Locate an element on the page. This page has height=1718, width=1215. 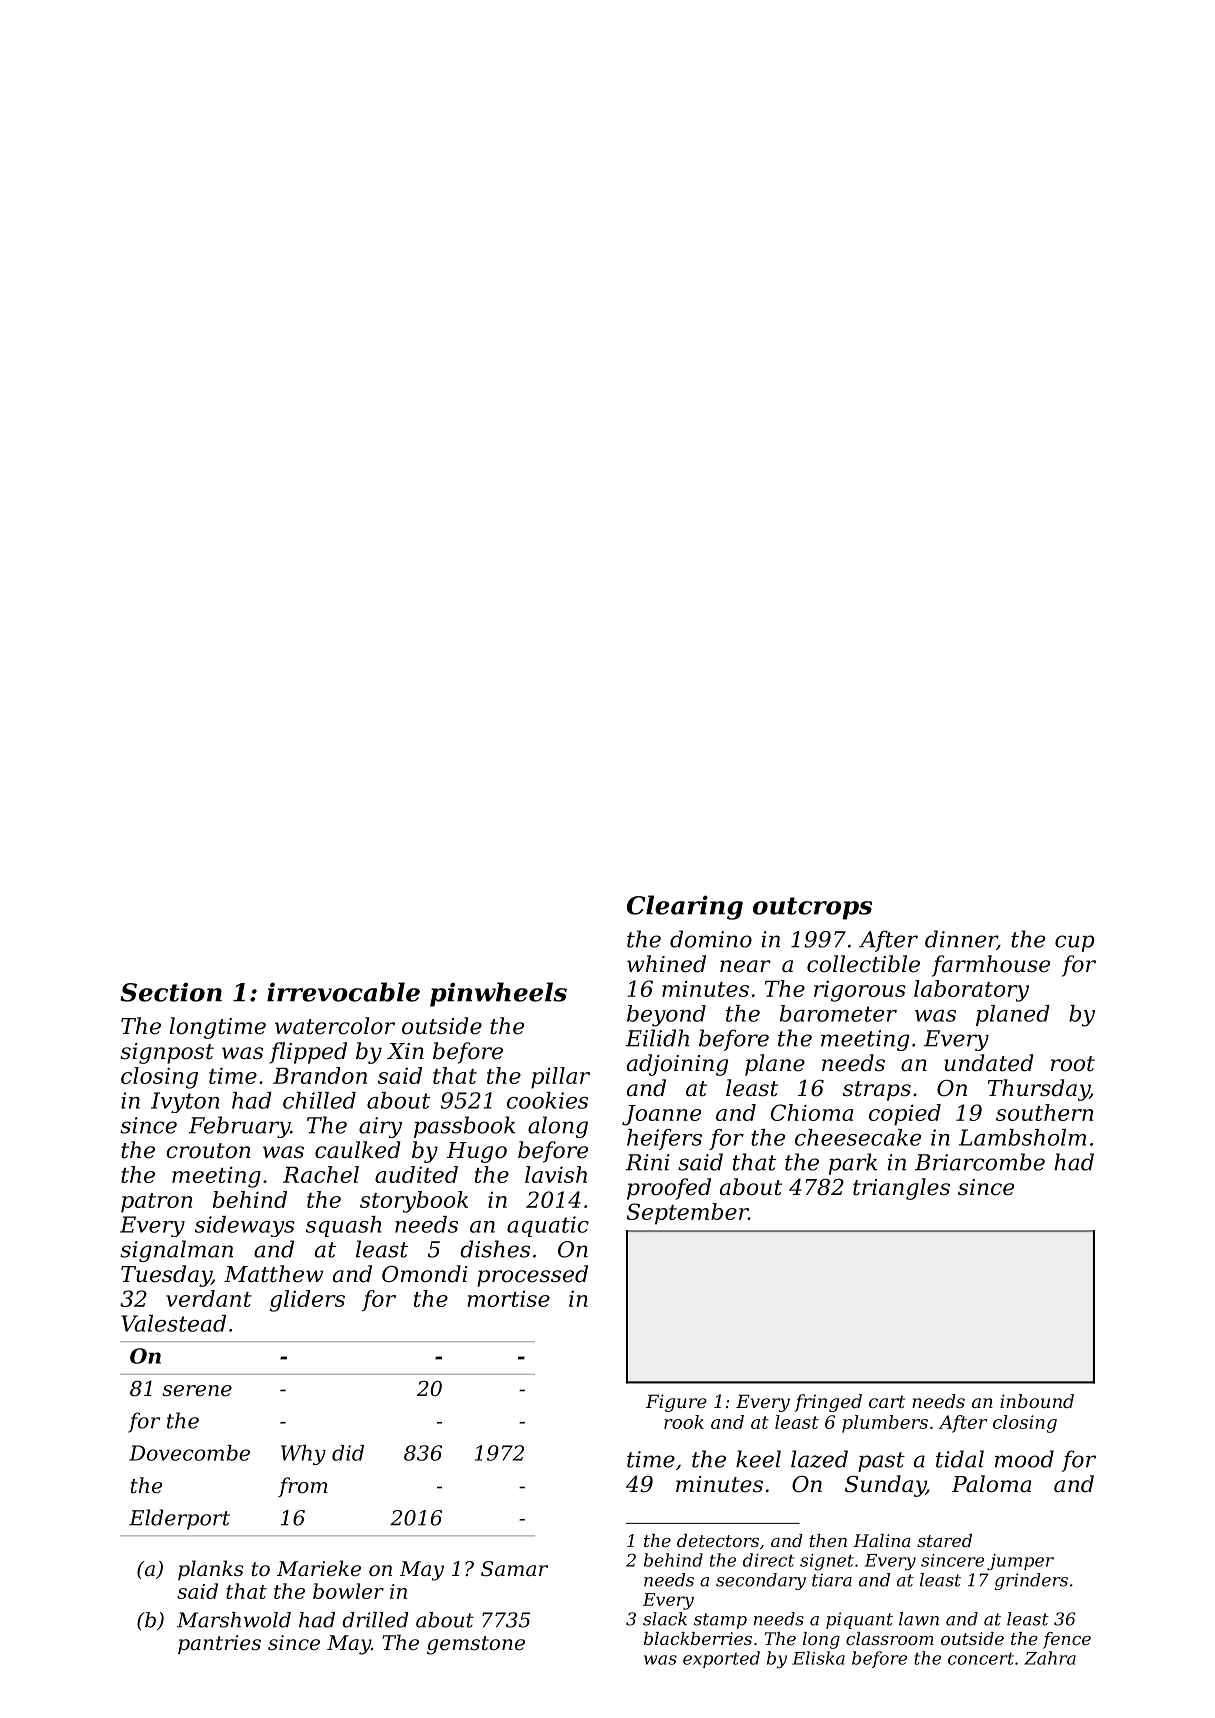
Zahra is located at coordinates (1050, 1658).
